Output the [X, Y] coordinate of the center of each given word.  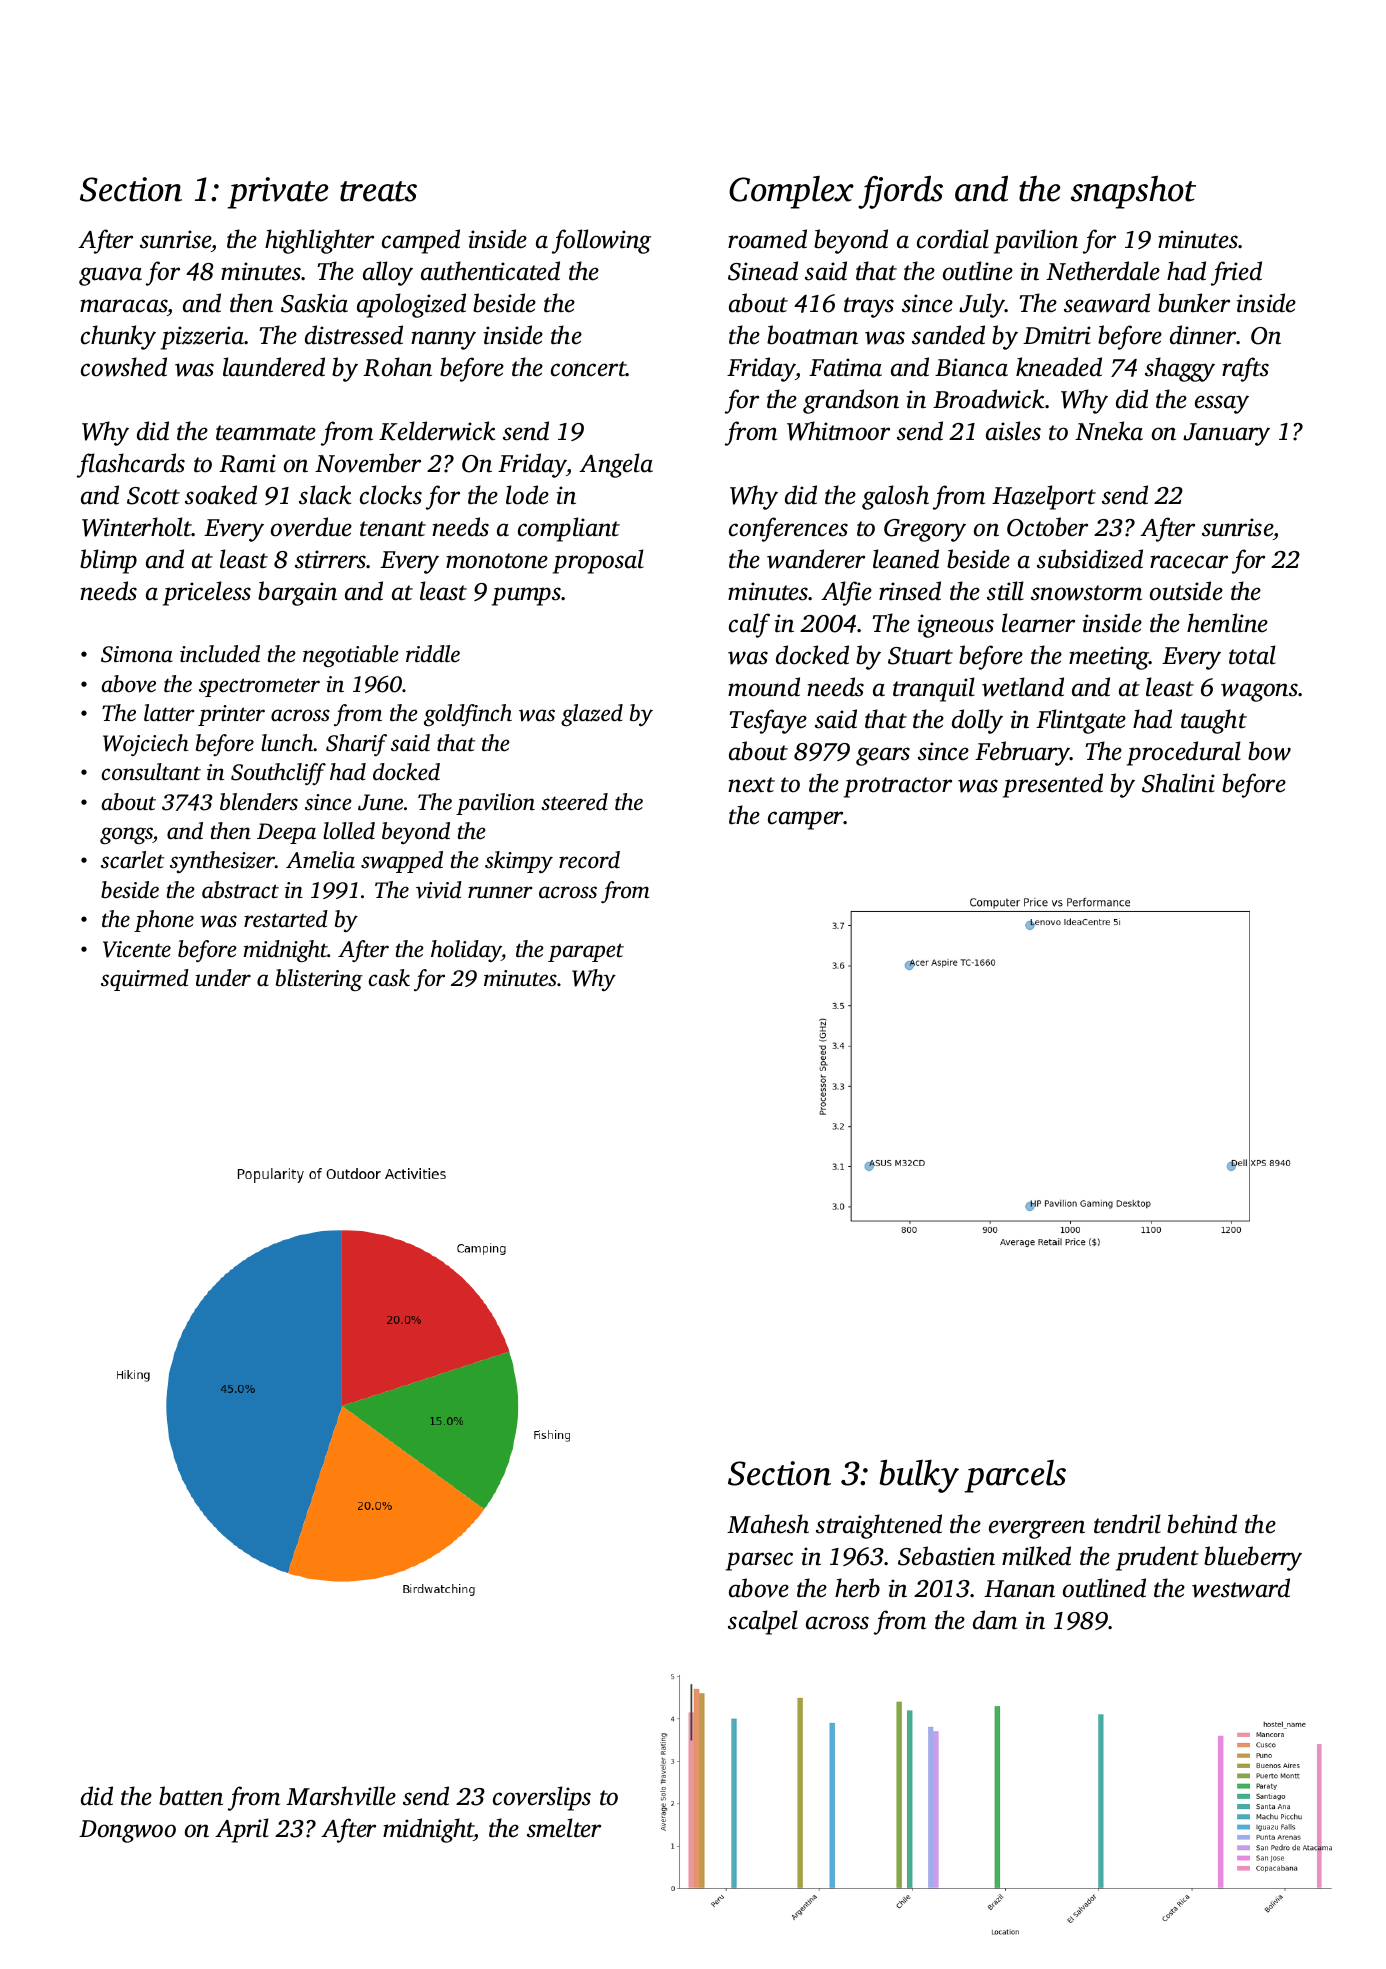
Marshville [341, 1796]
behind [1202, 1524]
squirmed [145, 980]
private [278, 193]
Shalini [1178, 783]
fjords [900, 192]
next [751, 785]
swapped [402, 862]
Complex [791, 192]
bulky [919, 1476]
